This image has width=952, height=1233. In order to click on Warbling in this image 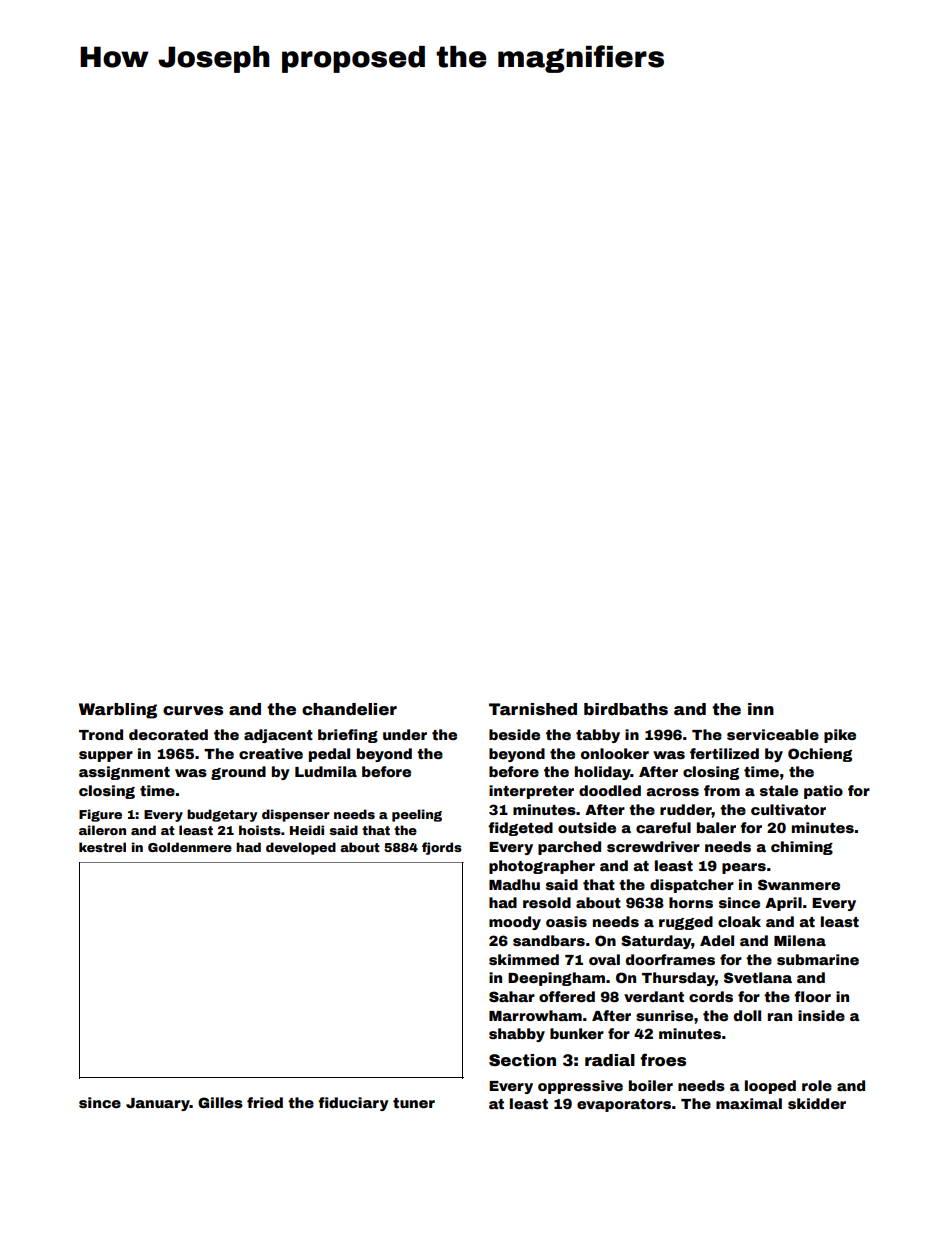, I will do `click(118, 711)`.
